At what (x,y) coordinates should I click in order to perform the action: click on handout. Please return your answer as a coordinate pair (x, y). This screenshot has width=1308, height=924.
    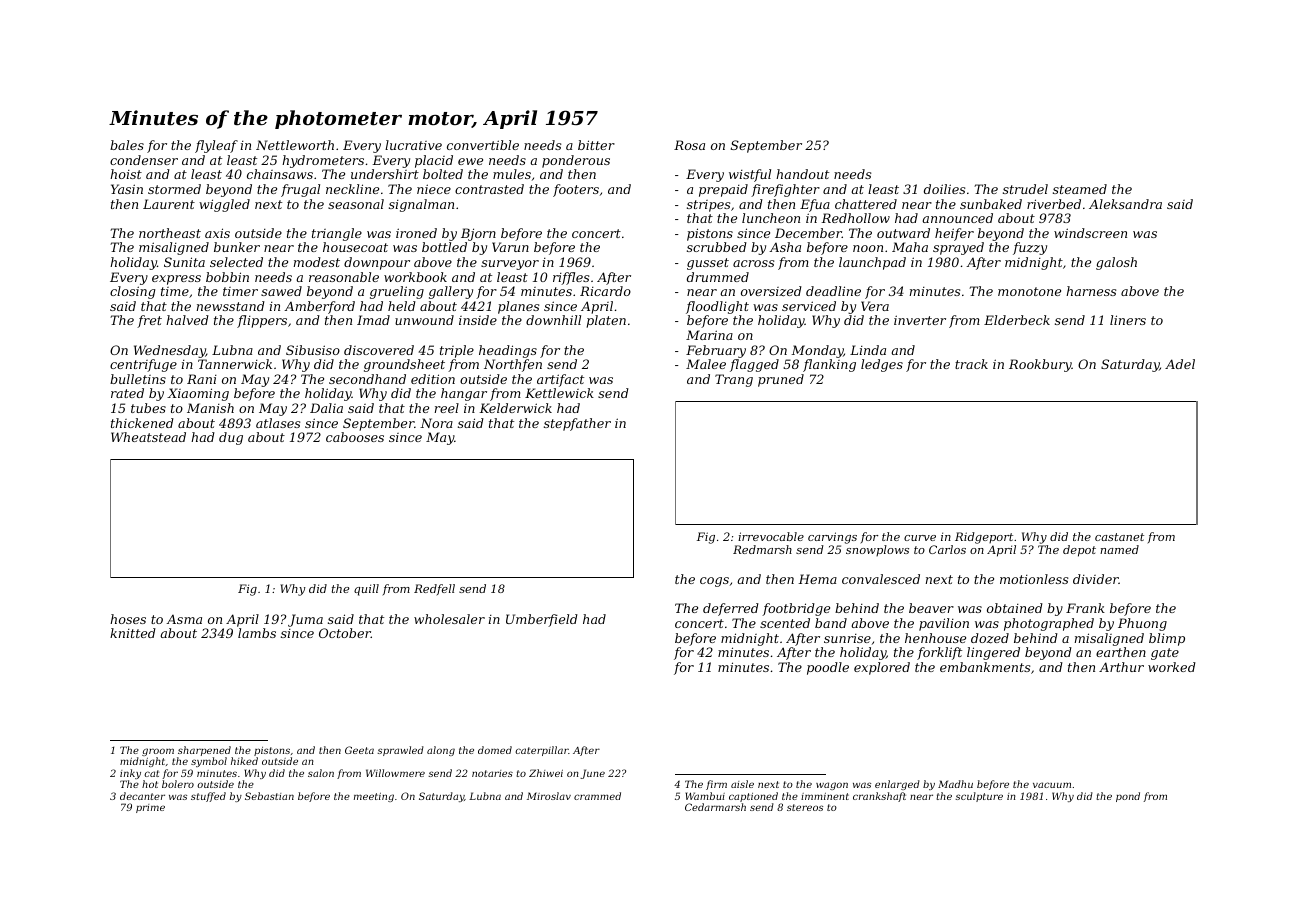
    Looking at the image, I should click on (802, 174).
